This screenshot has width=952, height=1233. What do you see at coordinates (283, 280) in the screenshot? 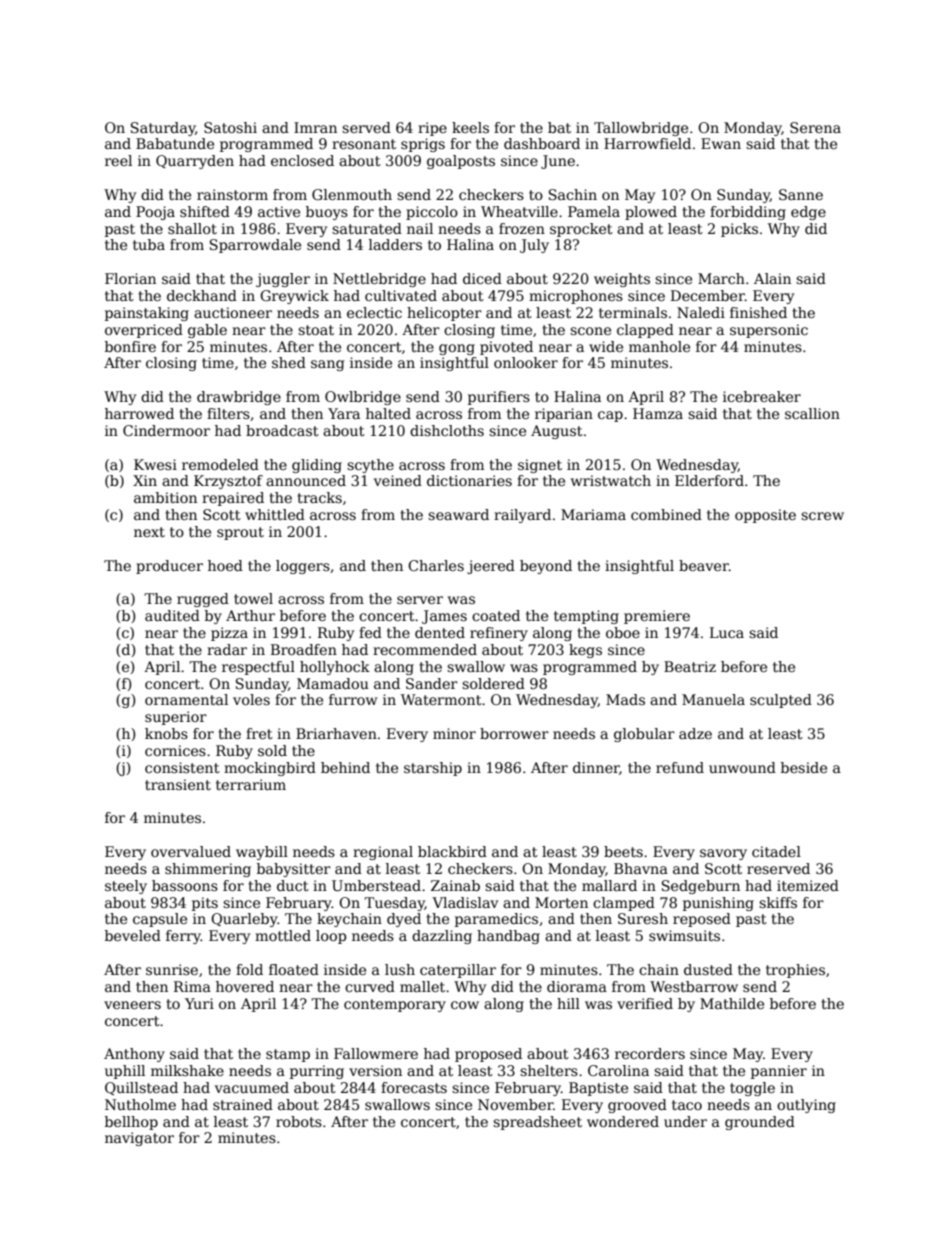
I see `juggler` at bounding box center [283, 280].
